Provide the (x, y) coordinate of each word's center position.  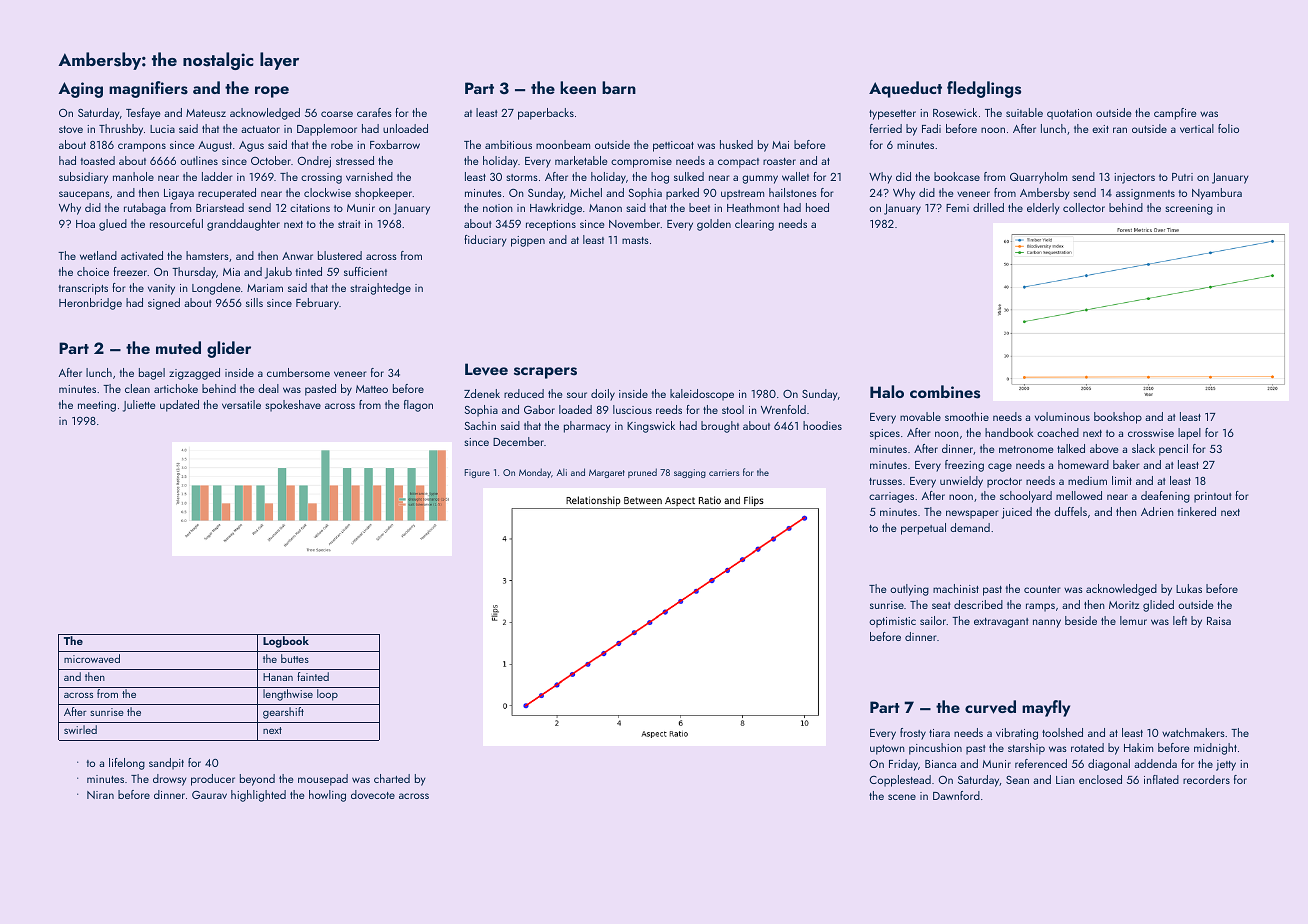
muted (178, 347)
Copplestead (900, 781)
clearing (754, 225)
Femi (957, 208)
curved (990, 707)
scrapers (545, 373)
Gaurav (209, 795)
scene (902, 797)
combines (945, 392)
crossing (321, 178)
